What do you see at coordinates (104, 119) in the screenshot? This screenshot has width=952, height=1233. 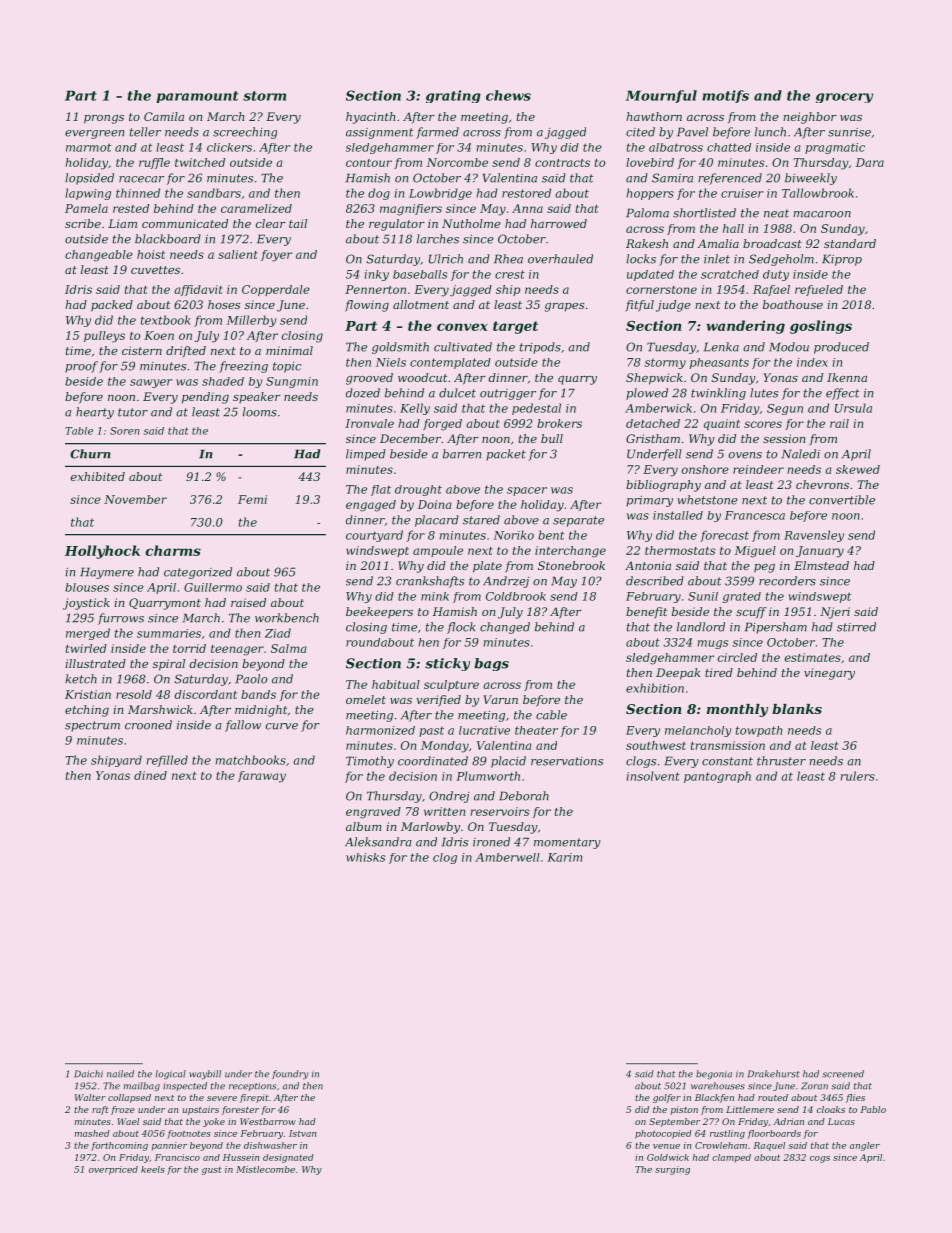 I see `prongs` at bounding box center [104, 119].
